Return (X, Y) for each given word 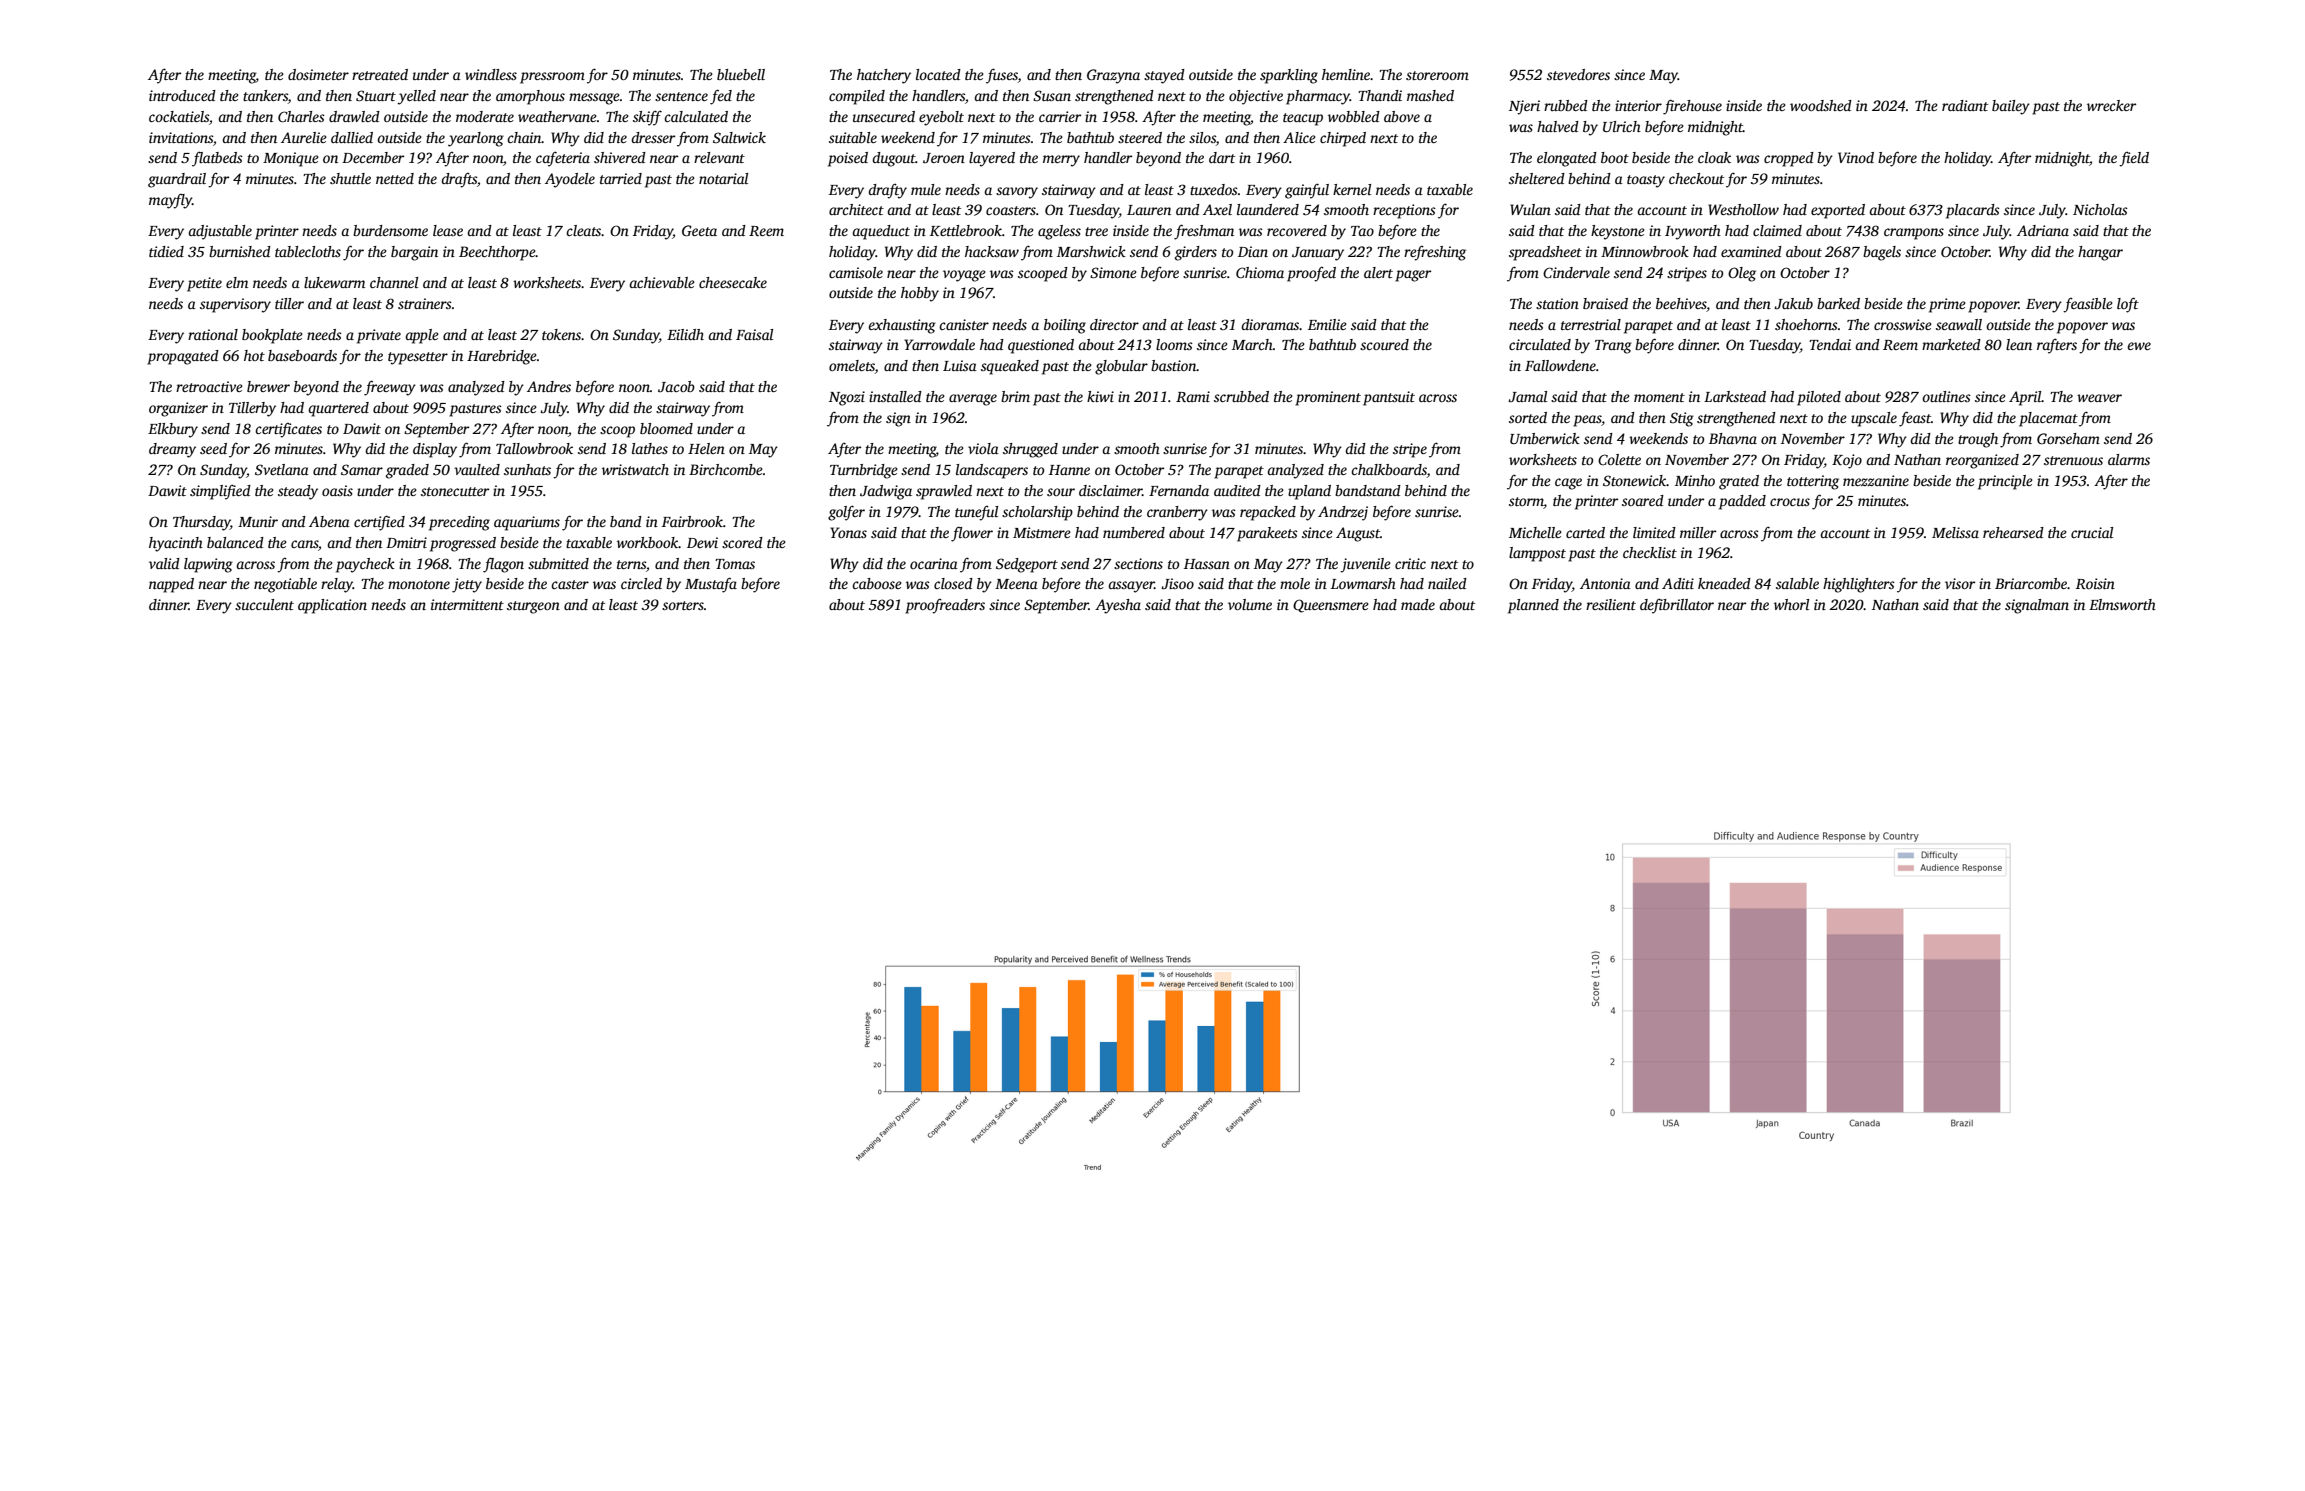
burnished (240, 251)
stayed (1164, 76)
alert (1378, 272)
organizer (178, 409)
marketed (1951, 344)
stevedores (1578, 74)
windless (491, 74)
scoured (1384, 344)
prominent (1328, 398)
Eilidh (685, 334)
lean (2019, 344)
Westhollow (1743, 209)
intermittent (467, 604)
